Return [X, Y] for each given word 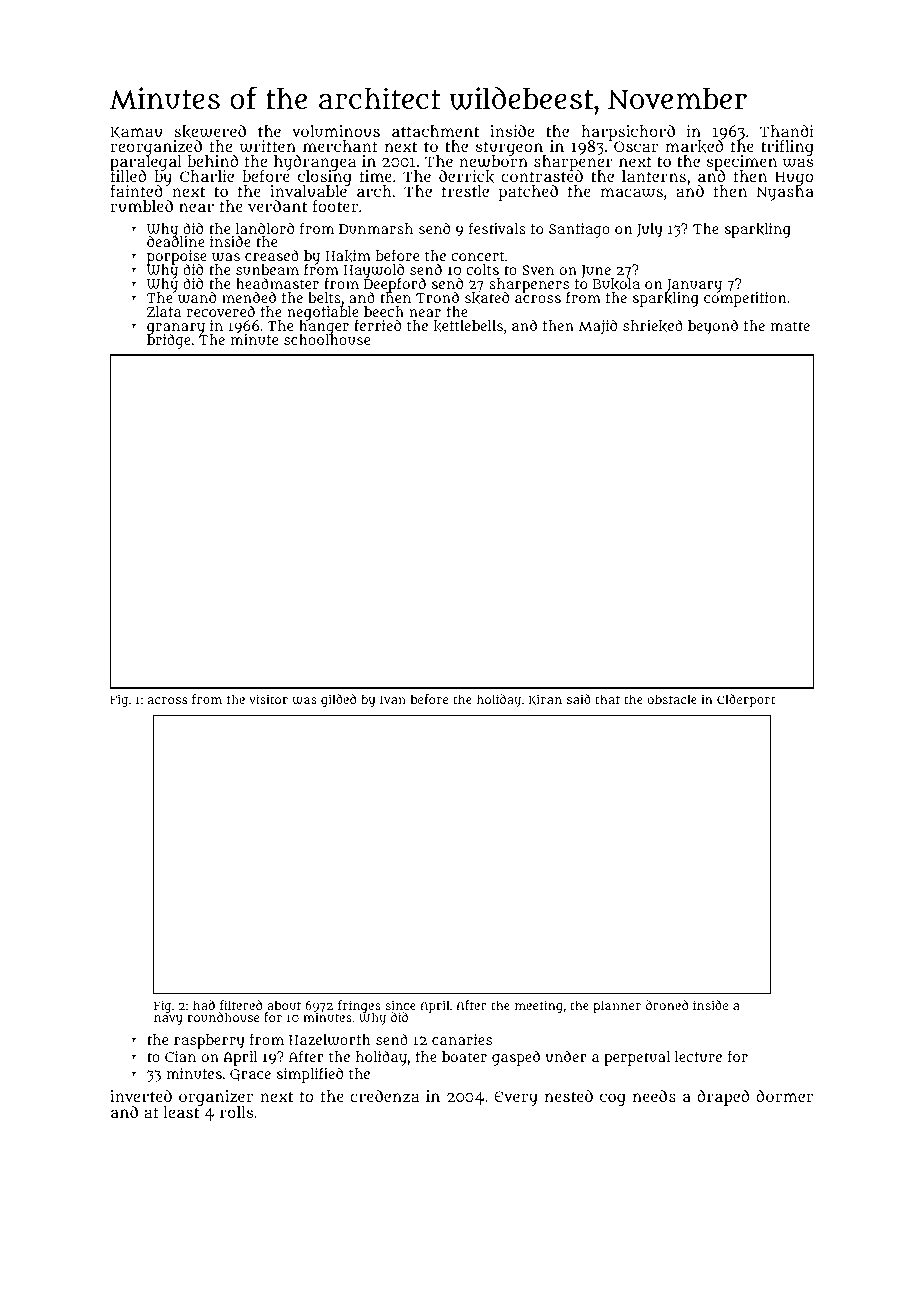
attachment [435, 131]
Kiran [545, 700]
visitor [268, 699]
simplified [310, 1075]
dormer [784, 1096]
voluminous [336, 131]
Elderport [746, 700]
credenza [384, 1096]
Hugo [794, 178]
